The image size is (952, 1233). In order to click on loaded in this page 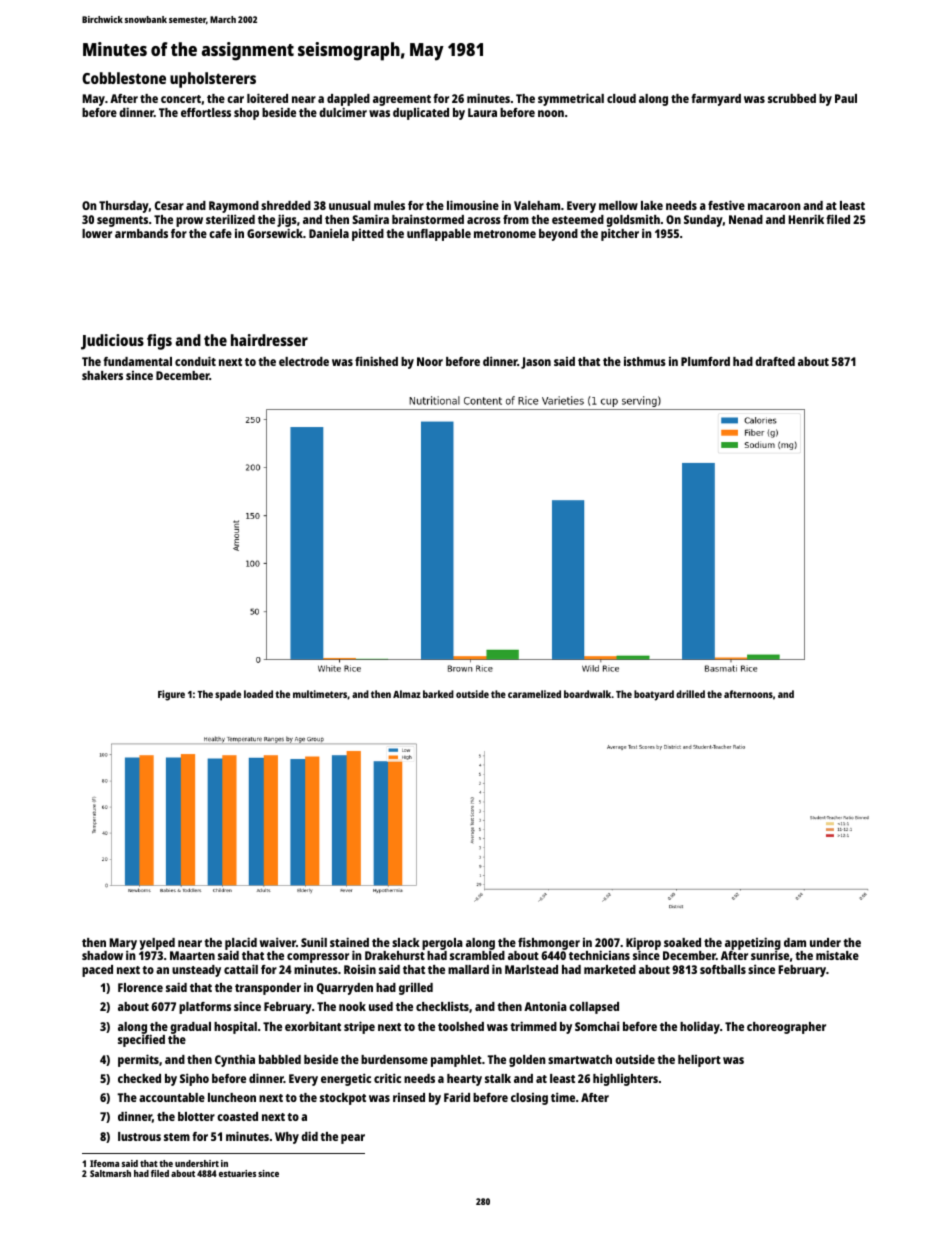, I will do `click(258, 694)`.
